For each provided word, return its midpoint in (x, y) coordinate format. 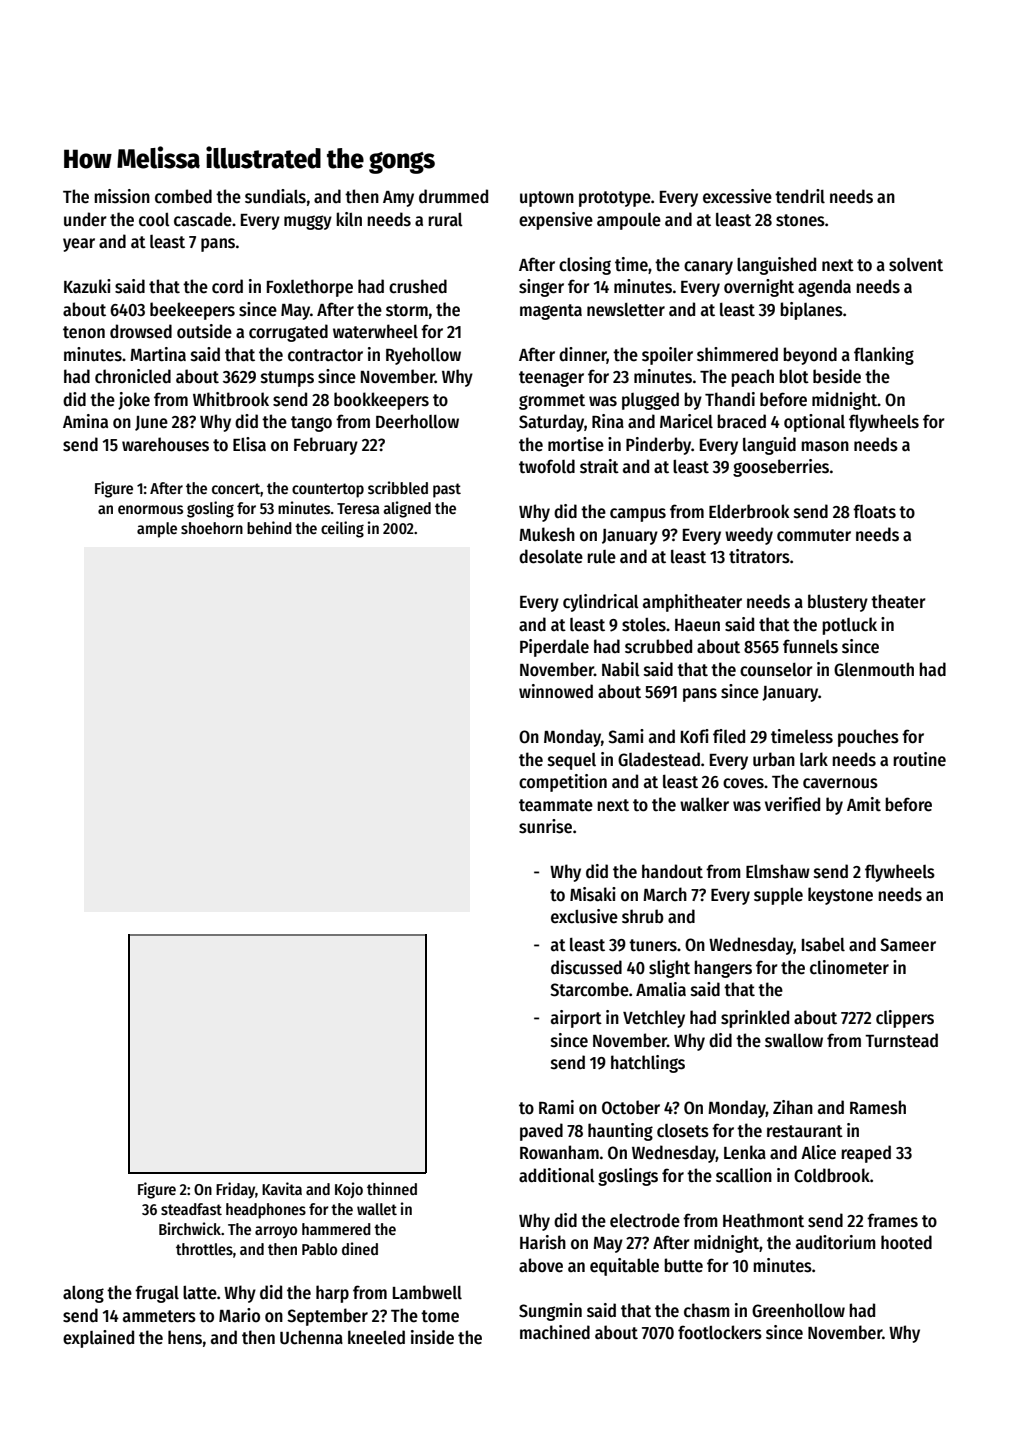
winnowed (556, 691)
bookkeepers (381, 401)
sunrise (545, 826)
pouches (868, 738)
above (541, 1265)
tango (311, 424)
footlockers (720, 1332)
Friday (235, 1190)
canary (708, 268)
